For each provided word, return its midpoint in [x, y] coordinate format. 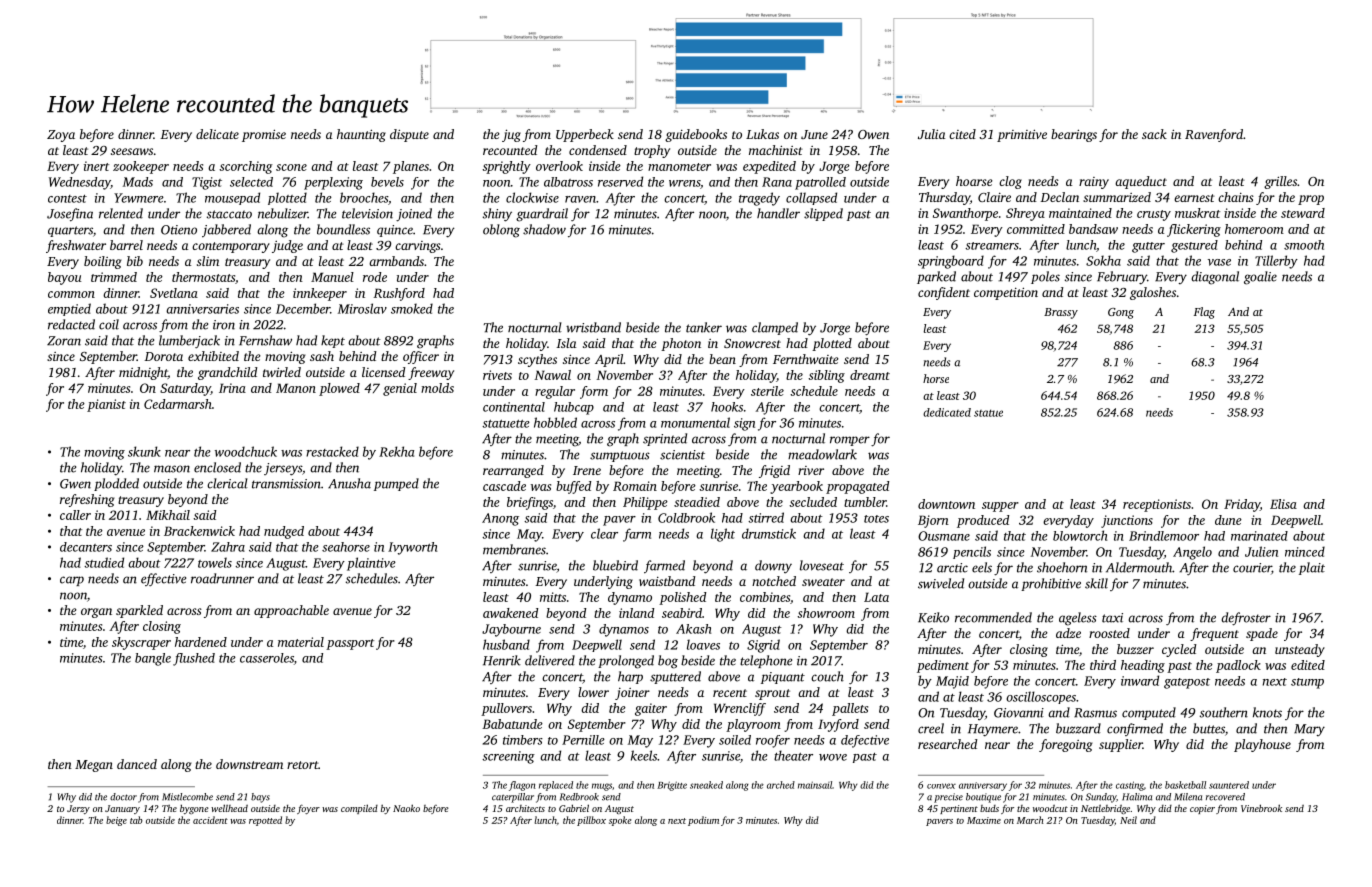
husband [506, 644]
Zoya [61, 136]
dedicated [947, 412]
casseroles [267, 658]
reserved [620, 181]
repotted [265, 821]
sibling [827, 376]
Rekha [396, 451]
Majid [952, 682]
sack [1154, 134]
